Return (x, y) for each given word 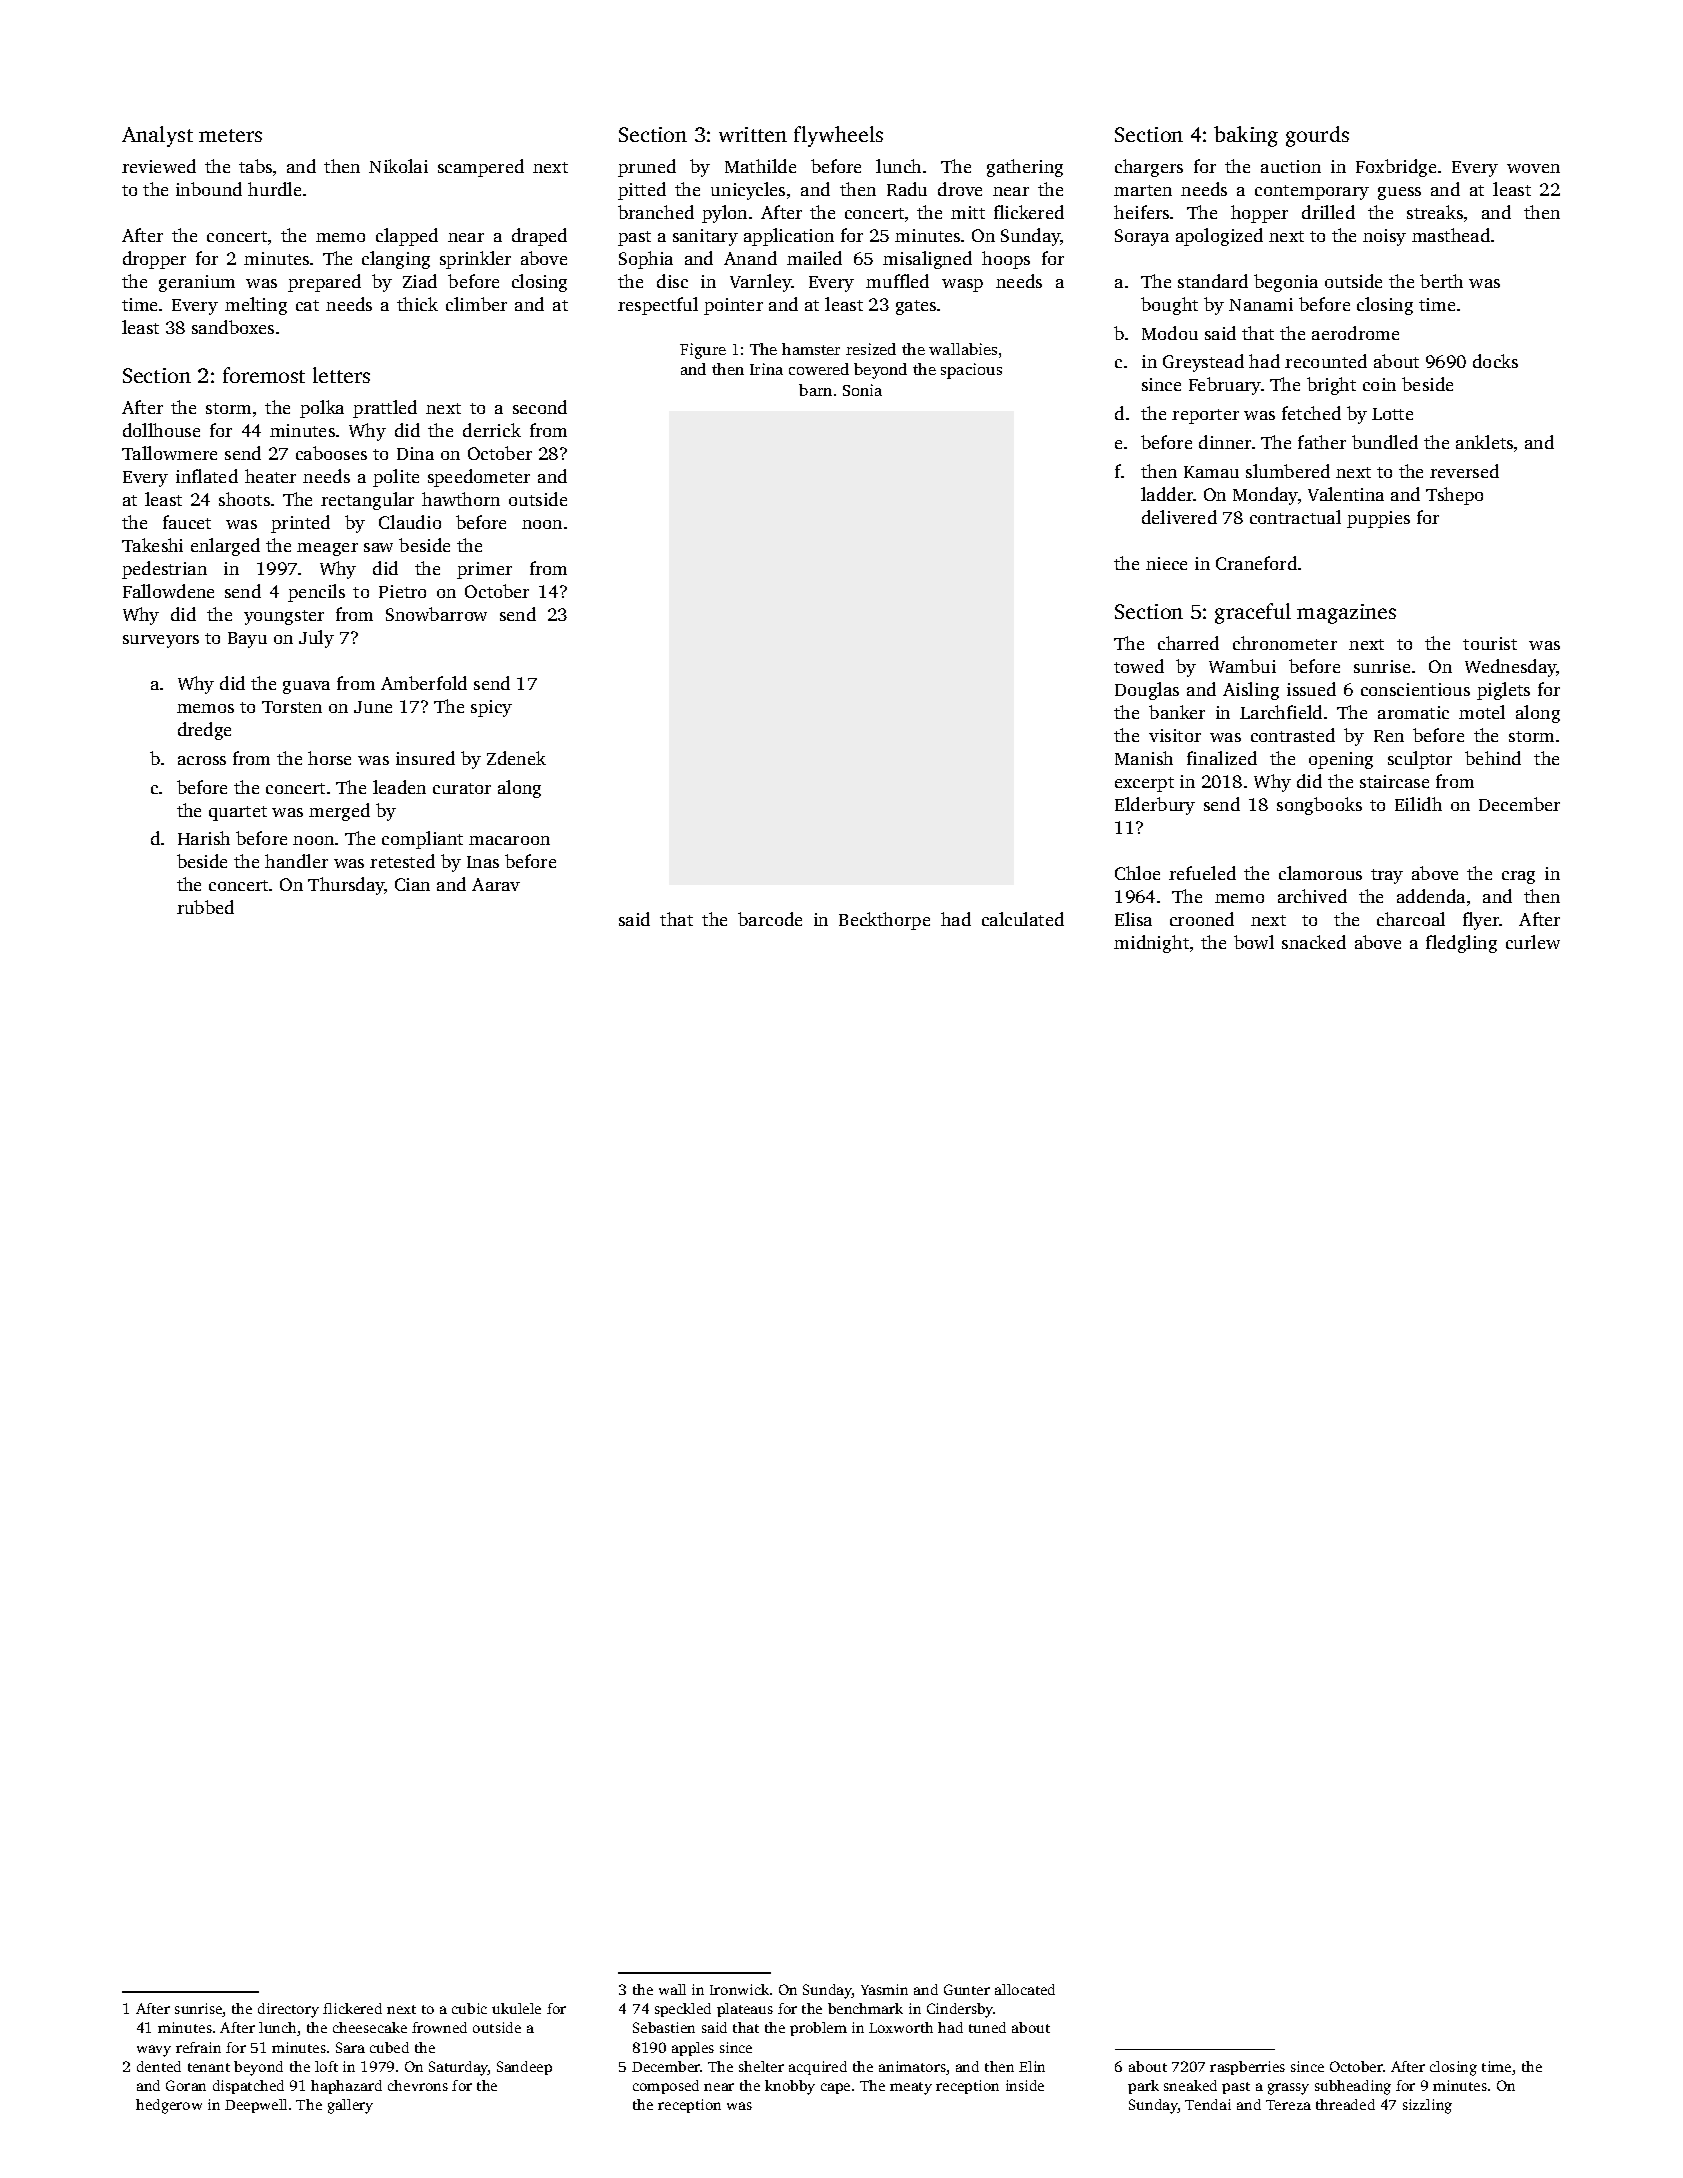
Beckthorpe (884, 921)
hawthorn (461, 499)
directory (288, 2010)
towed (1139, 666)
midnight (1151, 944)
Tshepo (1454, 496)
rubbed (205, 907)
